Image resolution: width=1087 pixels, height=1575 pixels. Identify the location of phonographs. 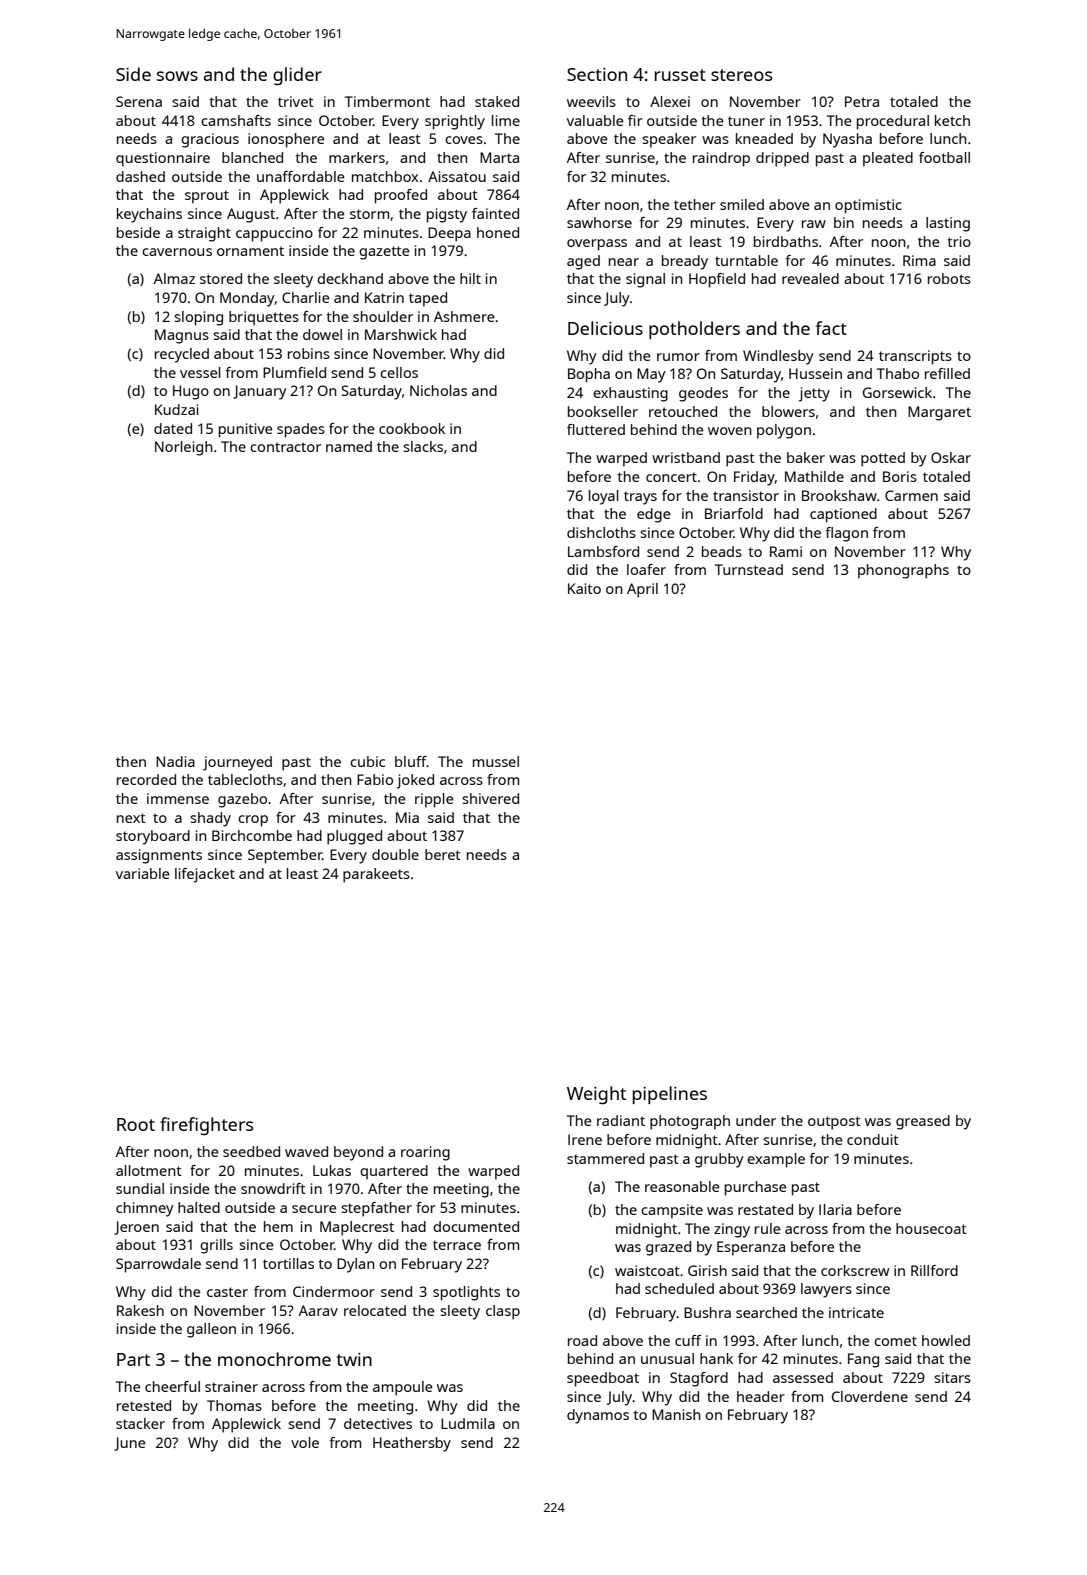
(903, 571).
